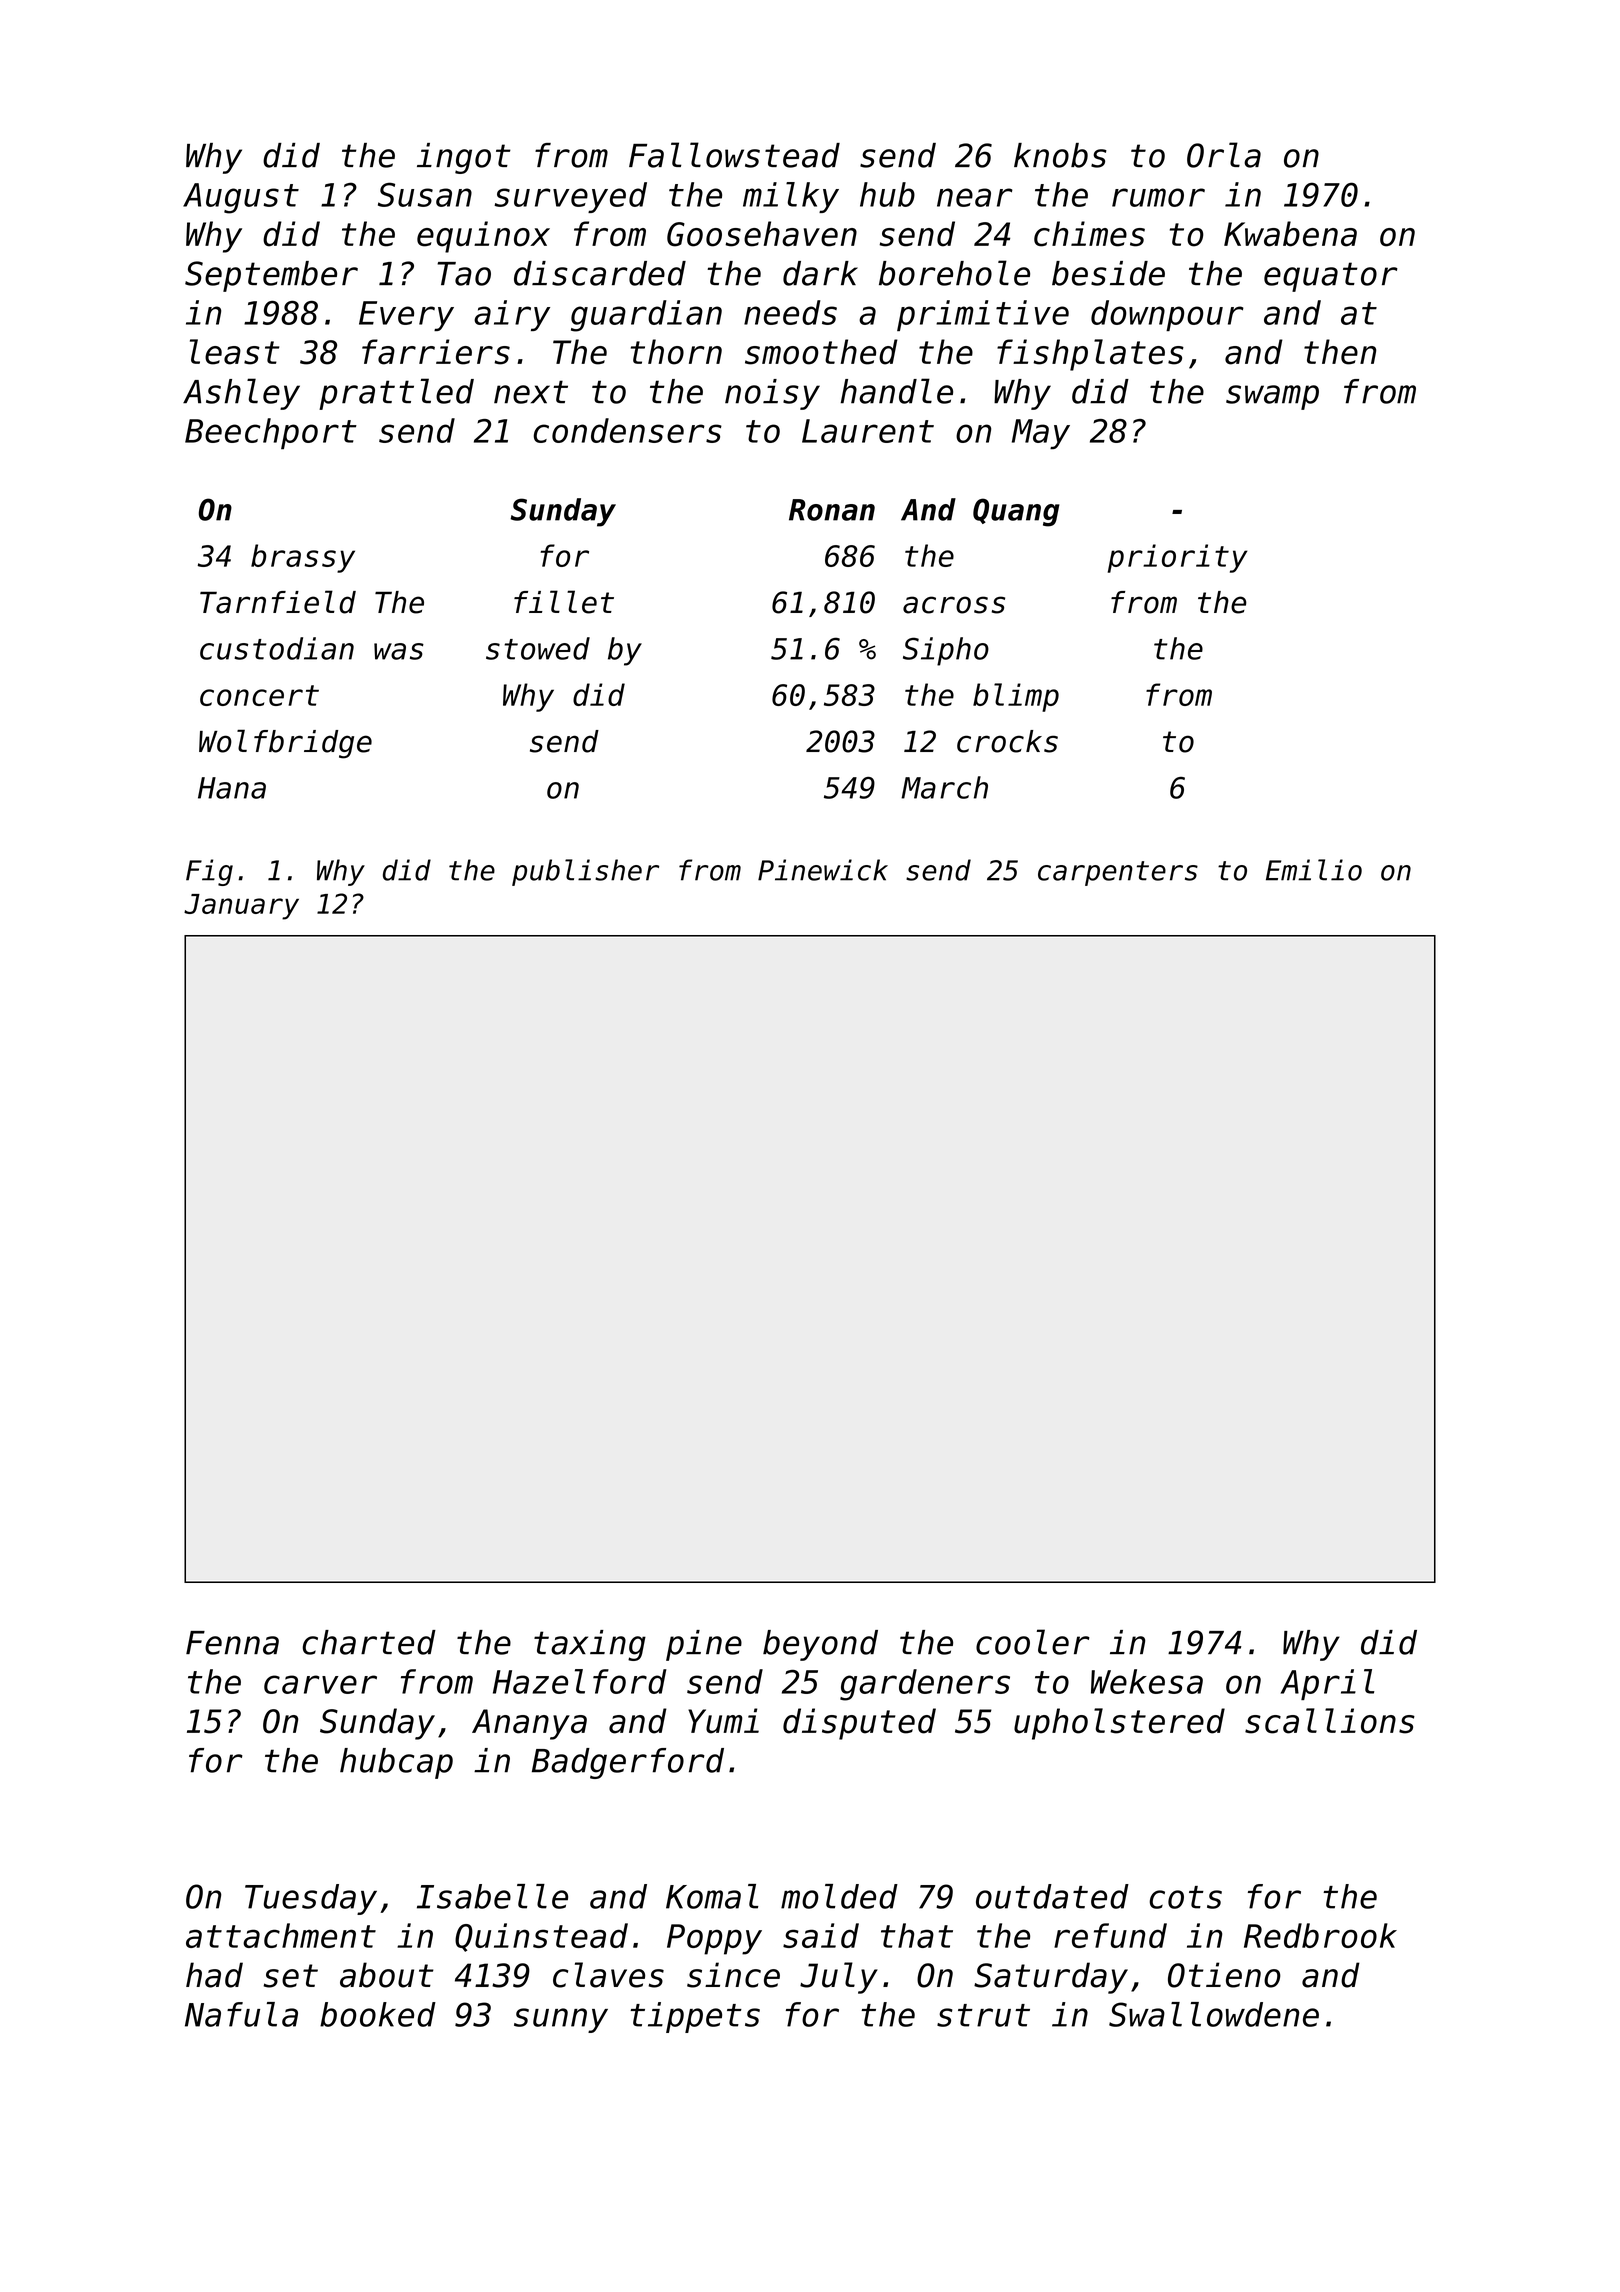 The image size is (1620, 2292). Describe the element at coordinates (821, 352) in the screenshot. I see `smoothed` at that location.
